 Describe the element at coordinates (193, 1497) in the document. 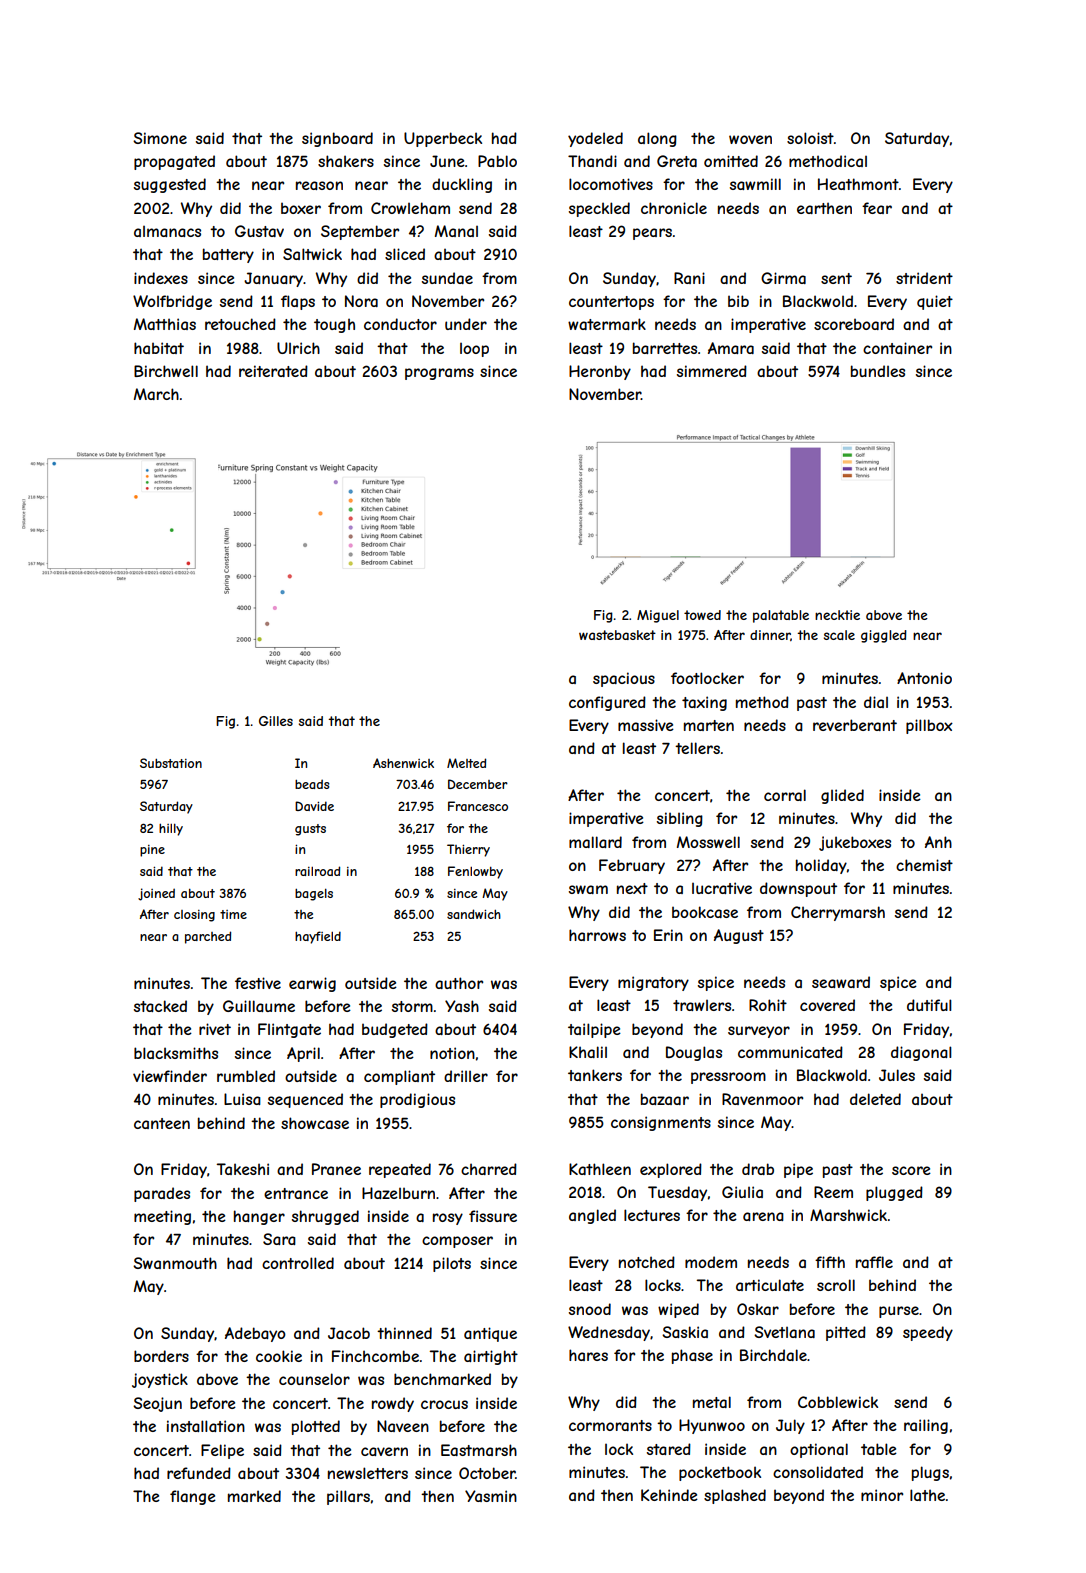

I see `flange` at that location.
